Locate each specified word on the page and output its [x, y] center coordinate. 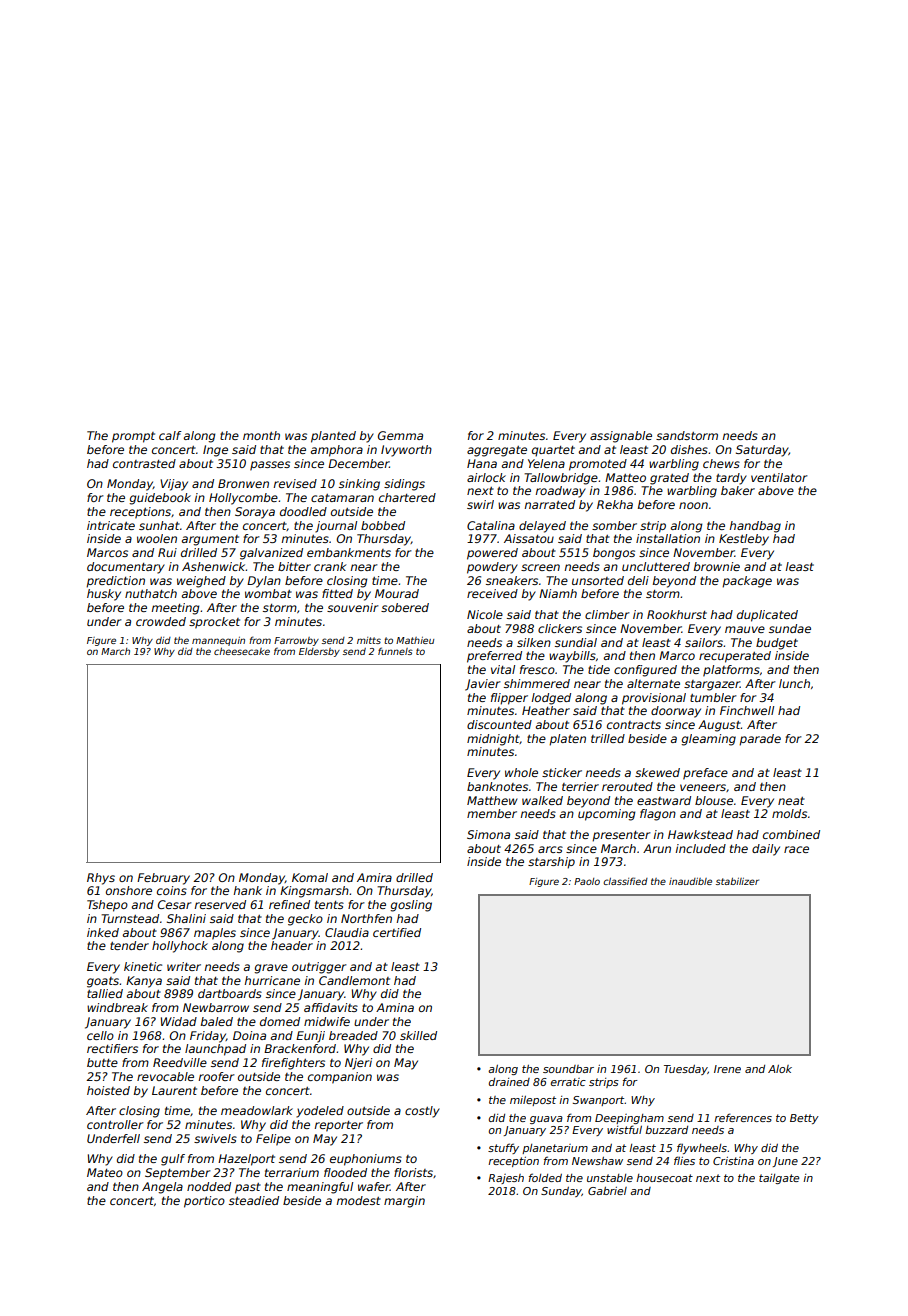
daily [766, 850]
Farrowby [296, 641]
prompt [133, 437]
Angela [162, 1188]
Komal [310, 877]
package [747, 582]
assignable [621, 437]
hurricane [272, 980]
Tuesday [686, 1070]
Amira [374, 877]
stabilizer [737, 881]
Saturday [762, 451]
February [163, 879]
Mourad [397, 593]
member [492, 813]
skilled [418, 1035]
